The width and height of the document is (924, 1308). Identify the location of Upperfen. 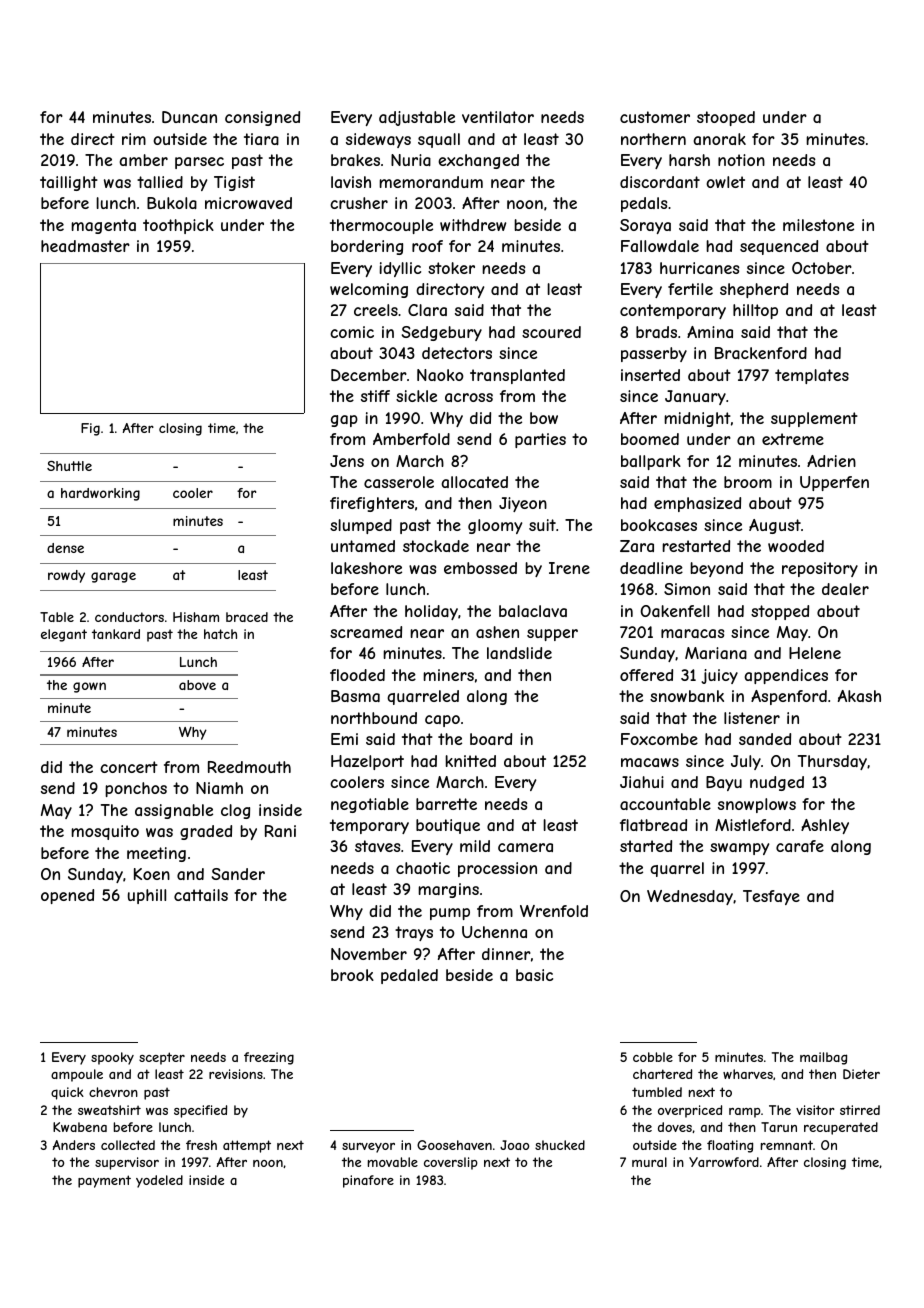
(834, 483).
